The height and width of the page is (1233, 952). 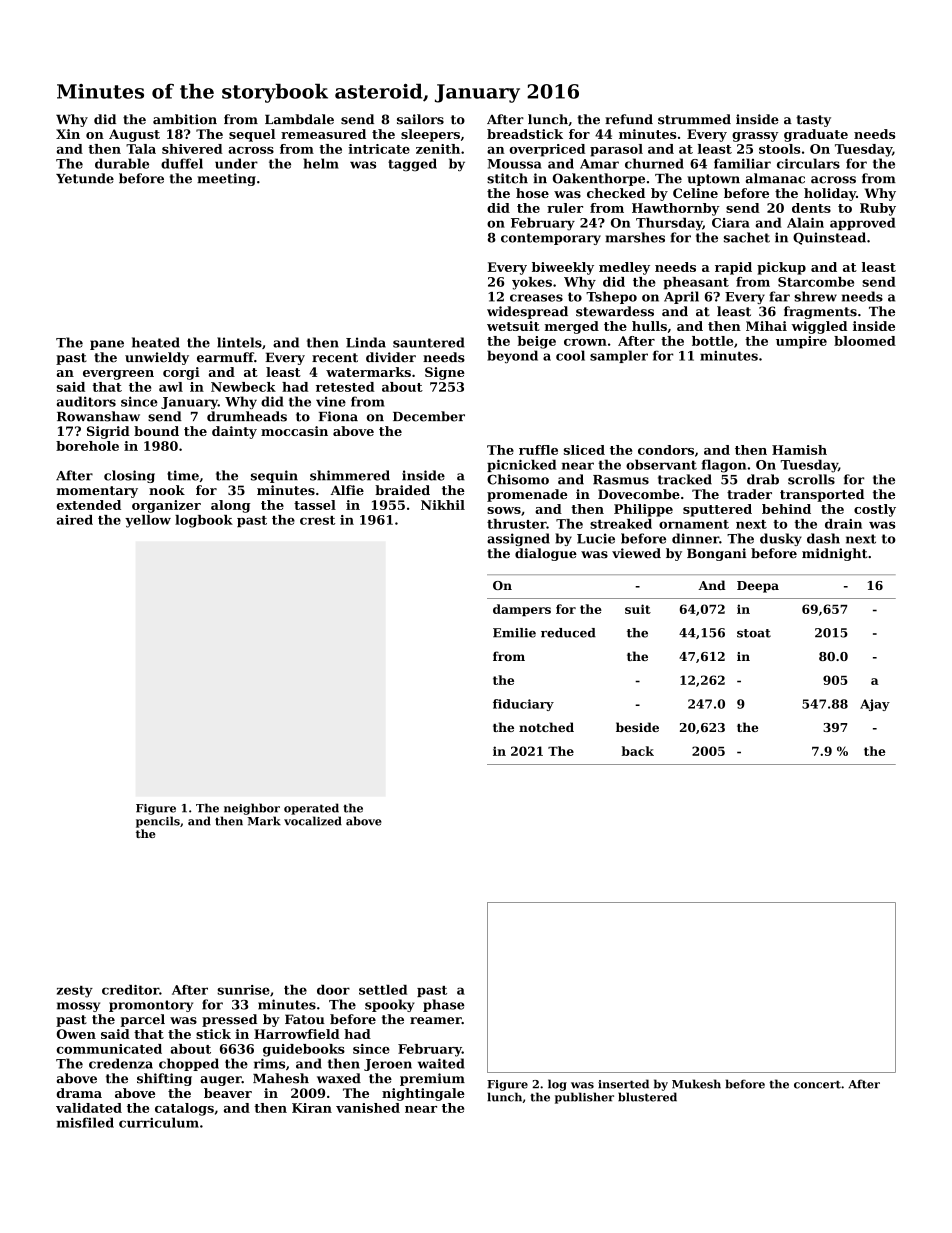 I want to click on strummed, so click(x=694, y=119).
